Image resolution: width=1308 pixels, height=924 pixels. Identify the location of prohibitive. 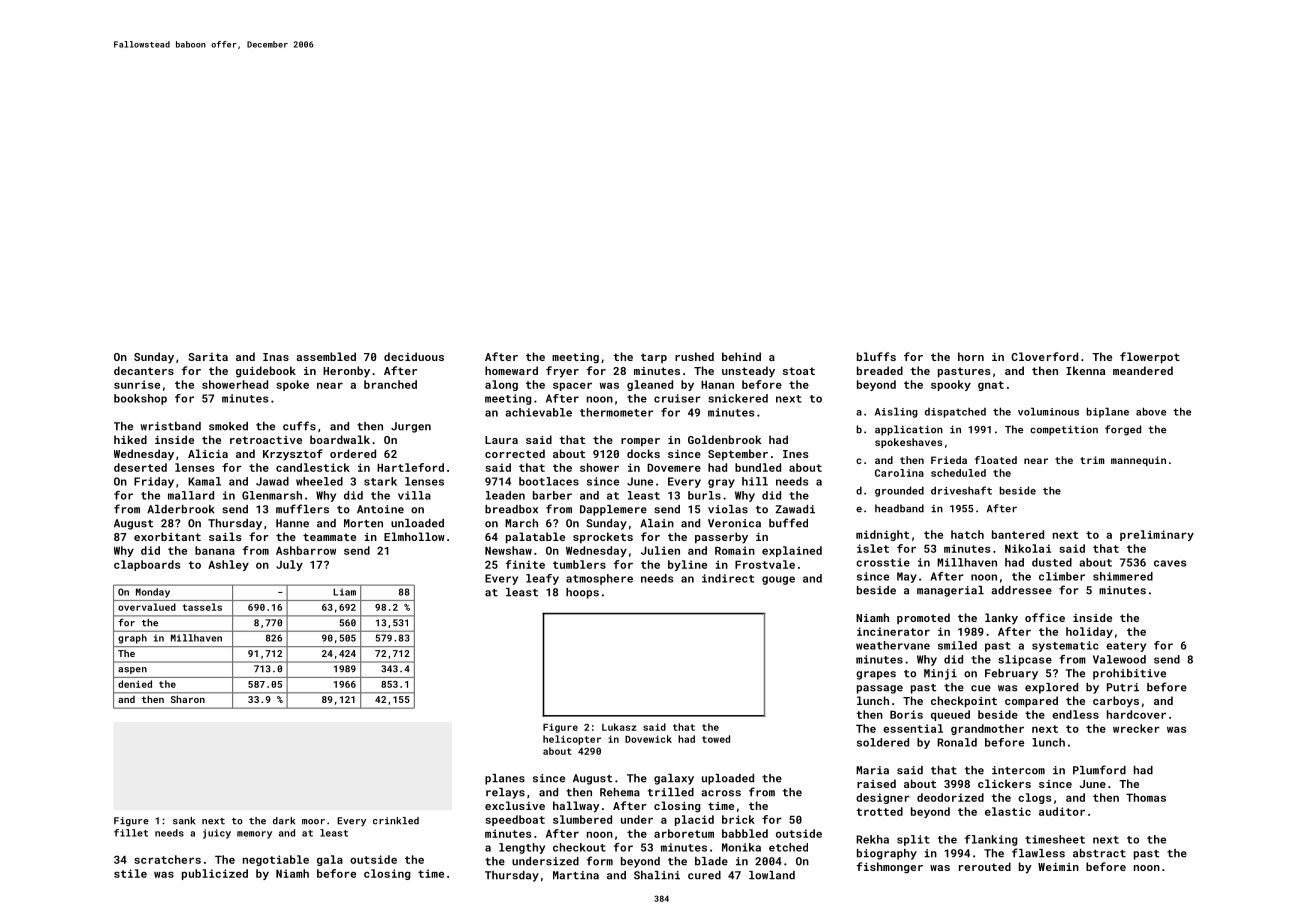
(1129, 674).
